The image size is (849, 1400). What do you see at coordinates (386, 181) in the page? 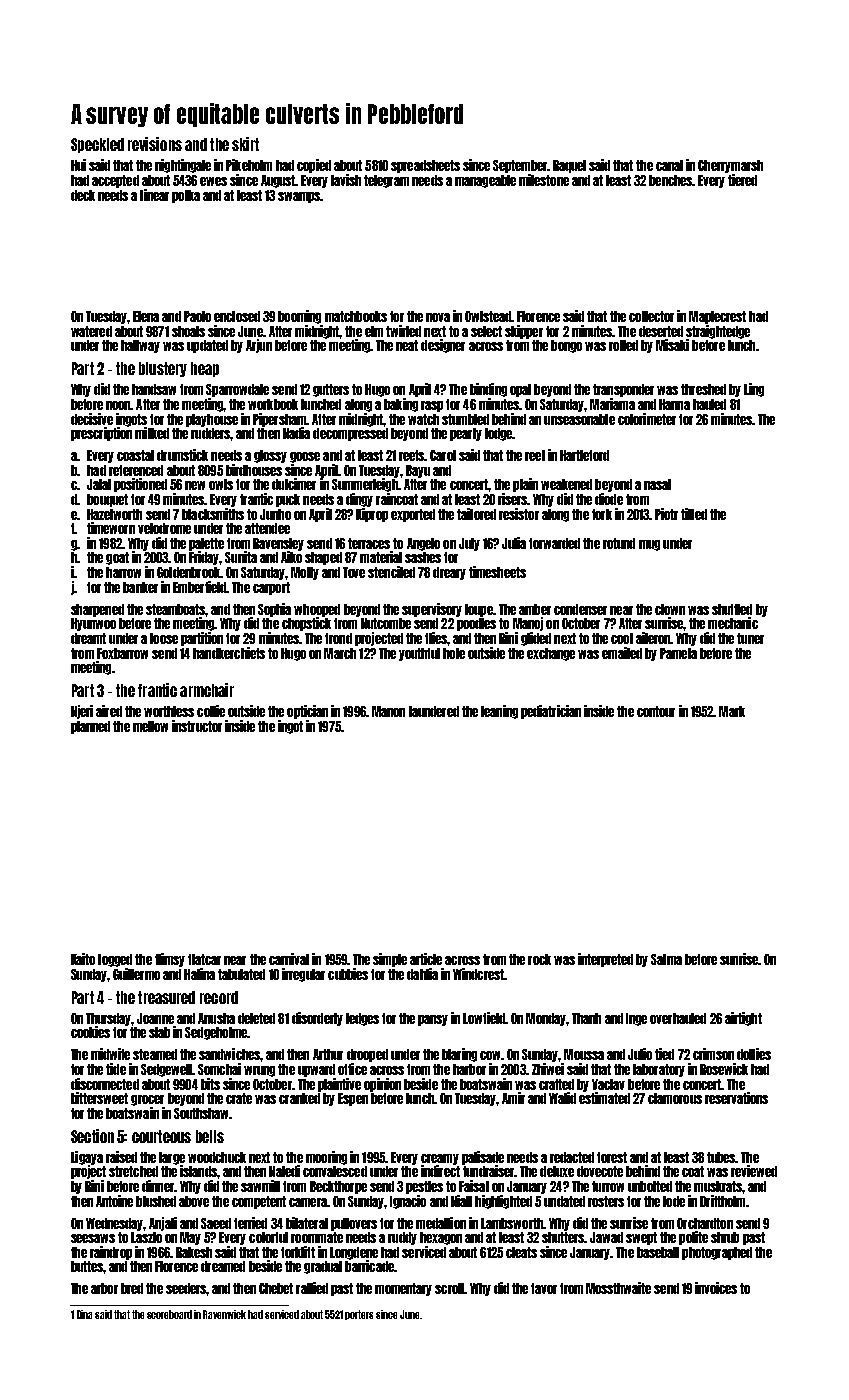
I see `telegram` at bounding box center [386, 181].
